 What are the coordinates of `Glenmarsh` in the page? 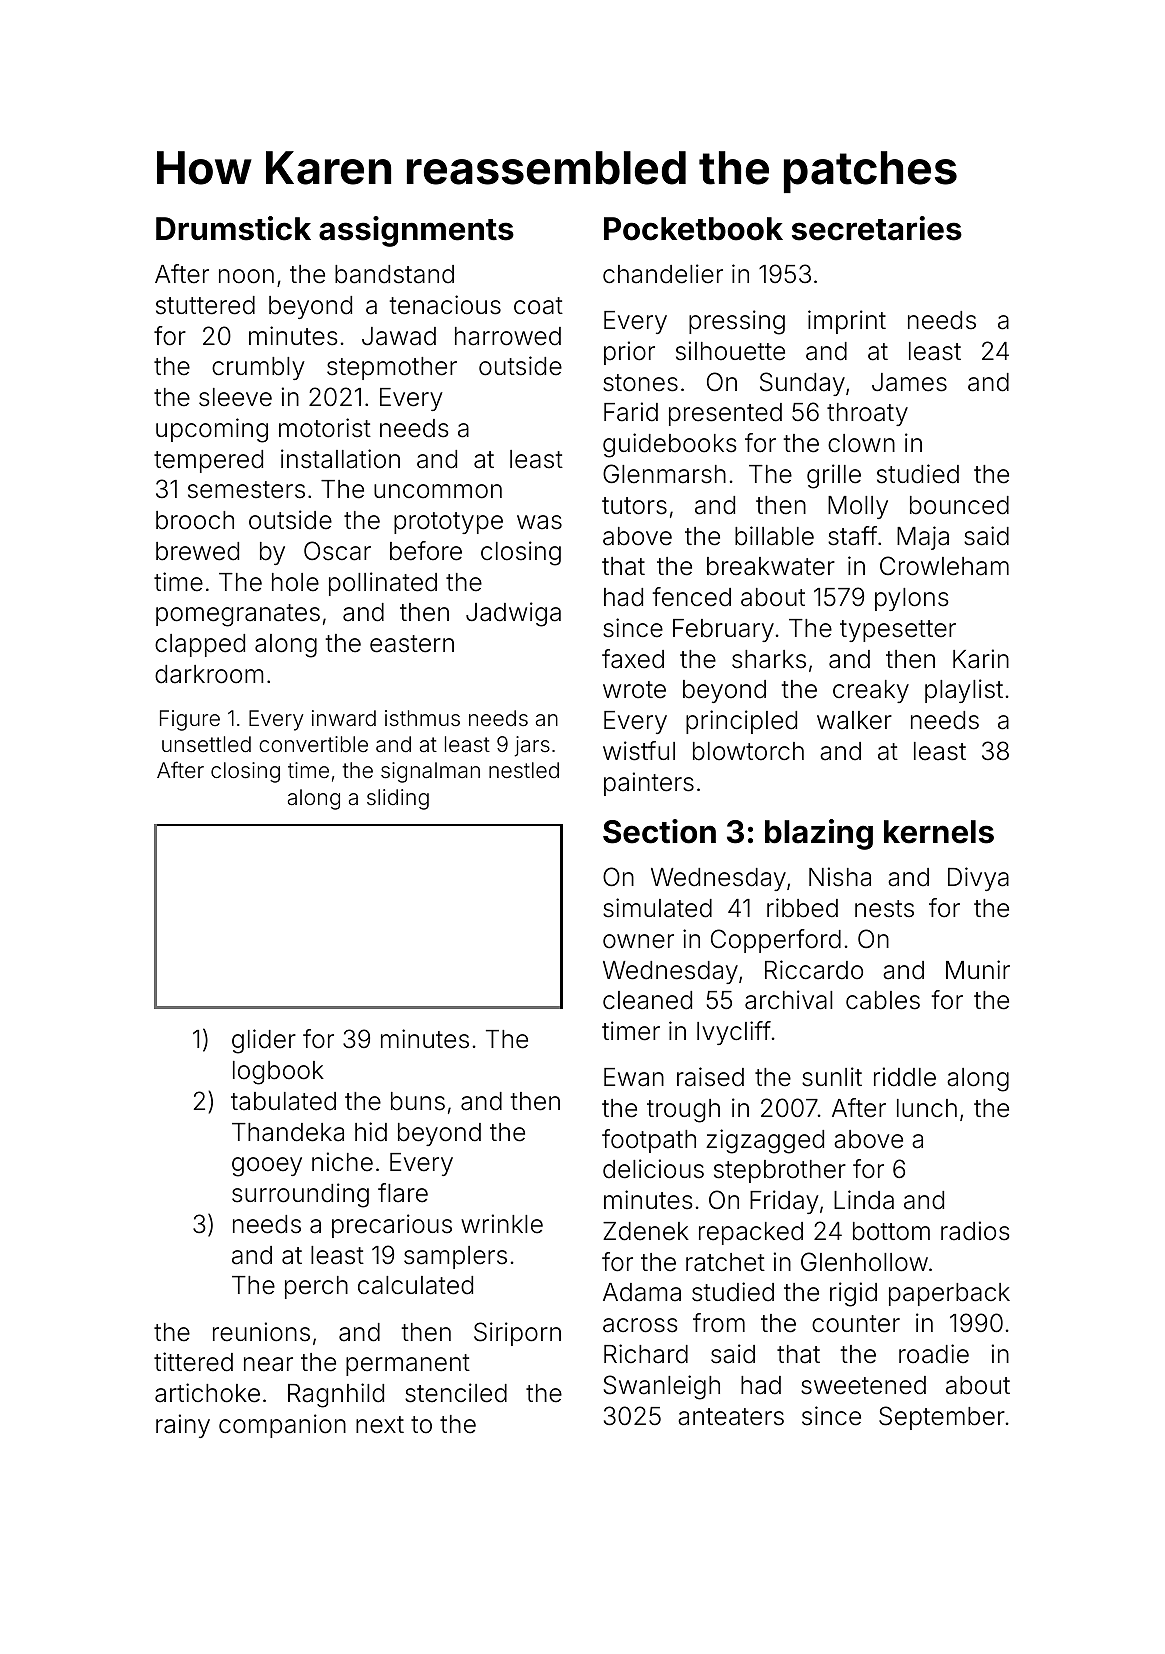 It's located at (664, 474).
